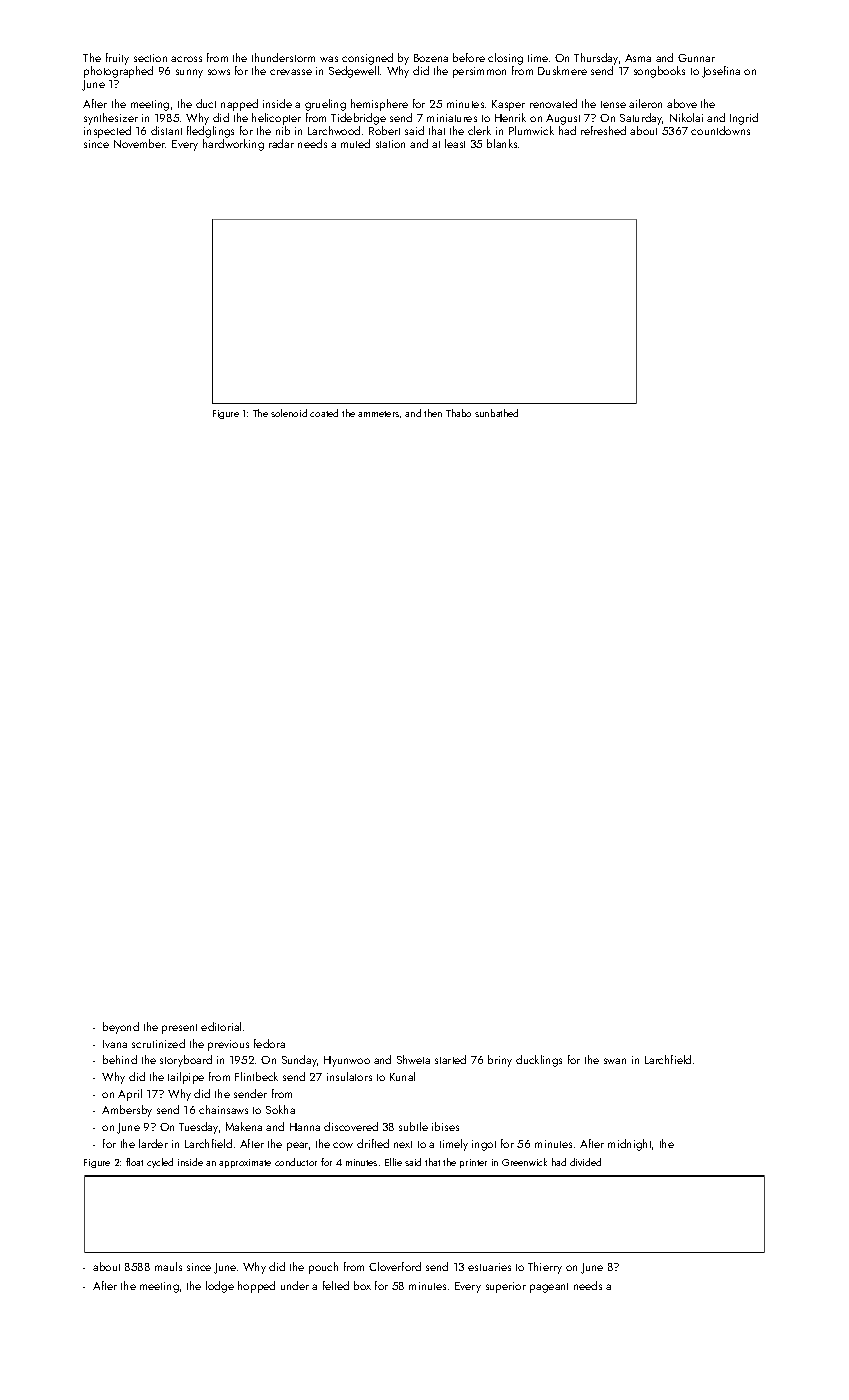  Describe the element at coordinates (390, 144) in the screenshot. I see `station` at that location.
